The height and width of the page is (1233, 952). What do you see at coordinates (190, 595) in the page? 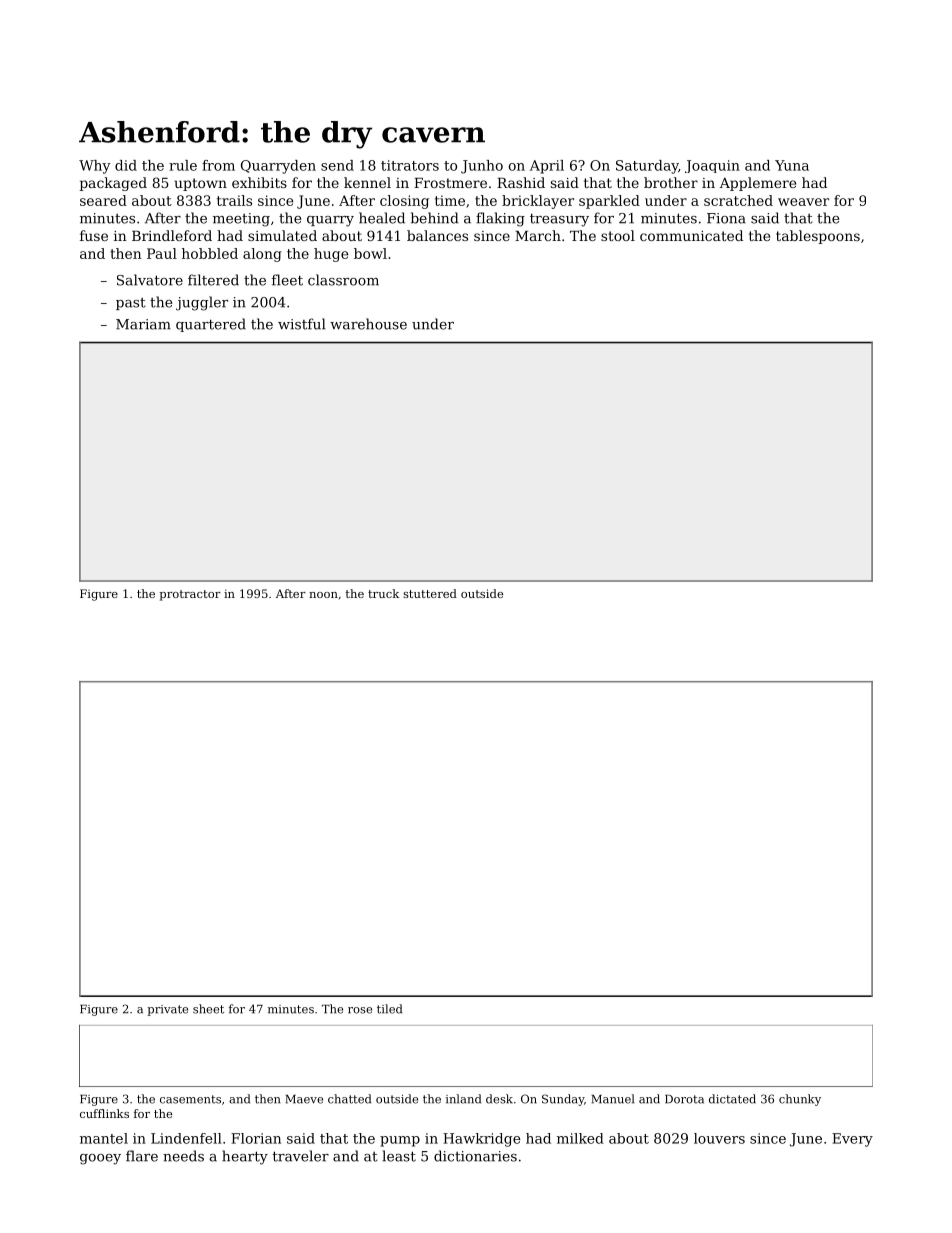
I see `protractor` at bounding box center [190, 595].
